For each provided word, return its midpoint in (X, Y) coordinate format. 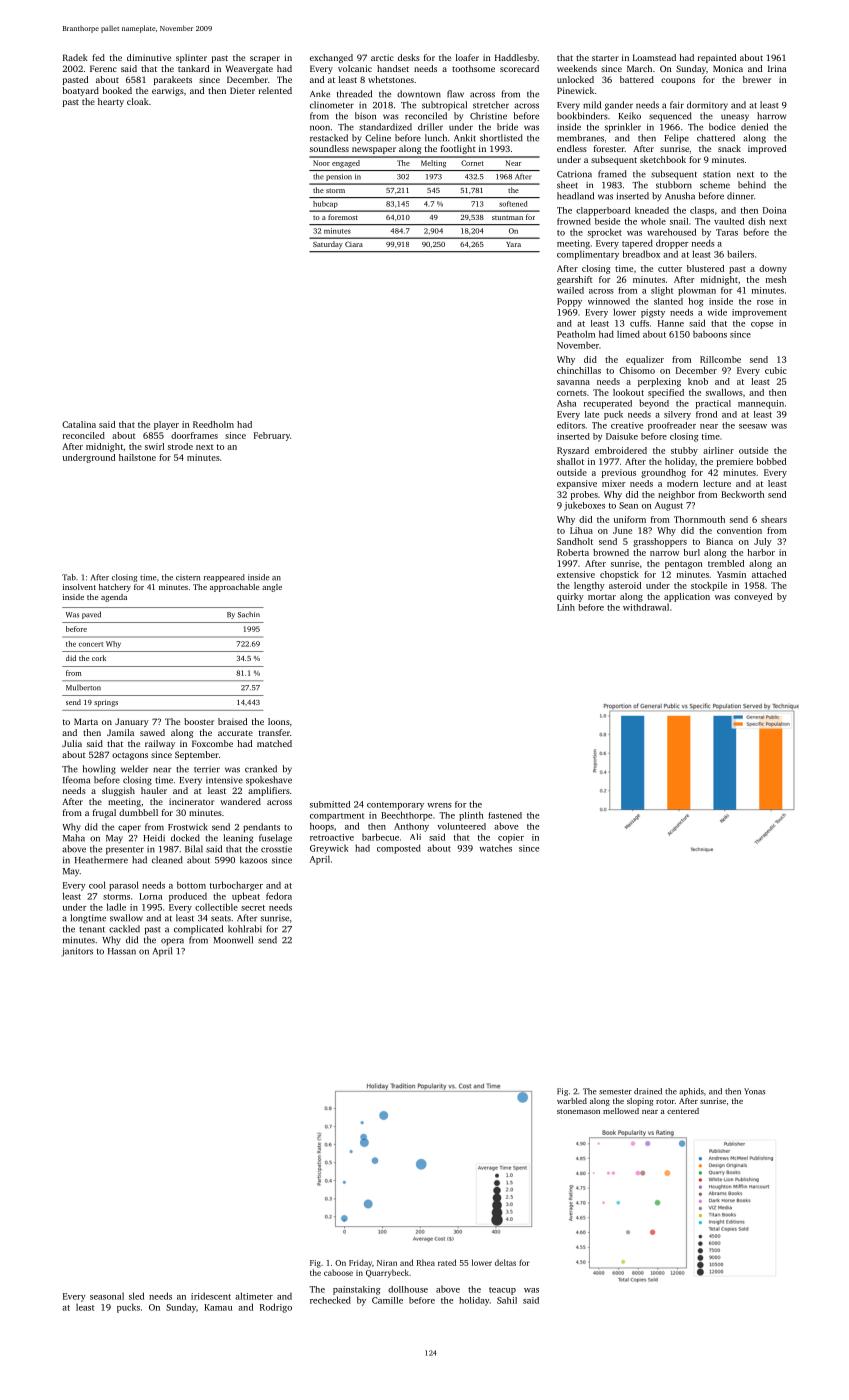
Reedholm (213, 424)
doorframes (194, 435)
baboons (710, 334)
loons (279, 721)
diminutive (149, 57)
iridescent (211, 1296)
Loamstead (654, 57)
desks (409, 57)
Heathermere (101, 860)
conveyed (753, 597)
